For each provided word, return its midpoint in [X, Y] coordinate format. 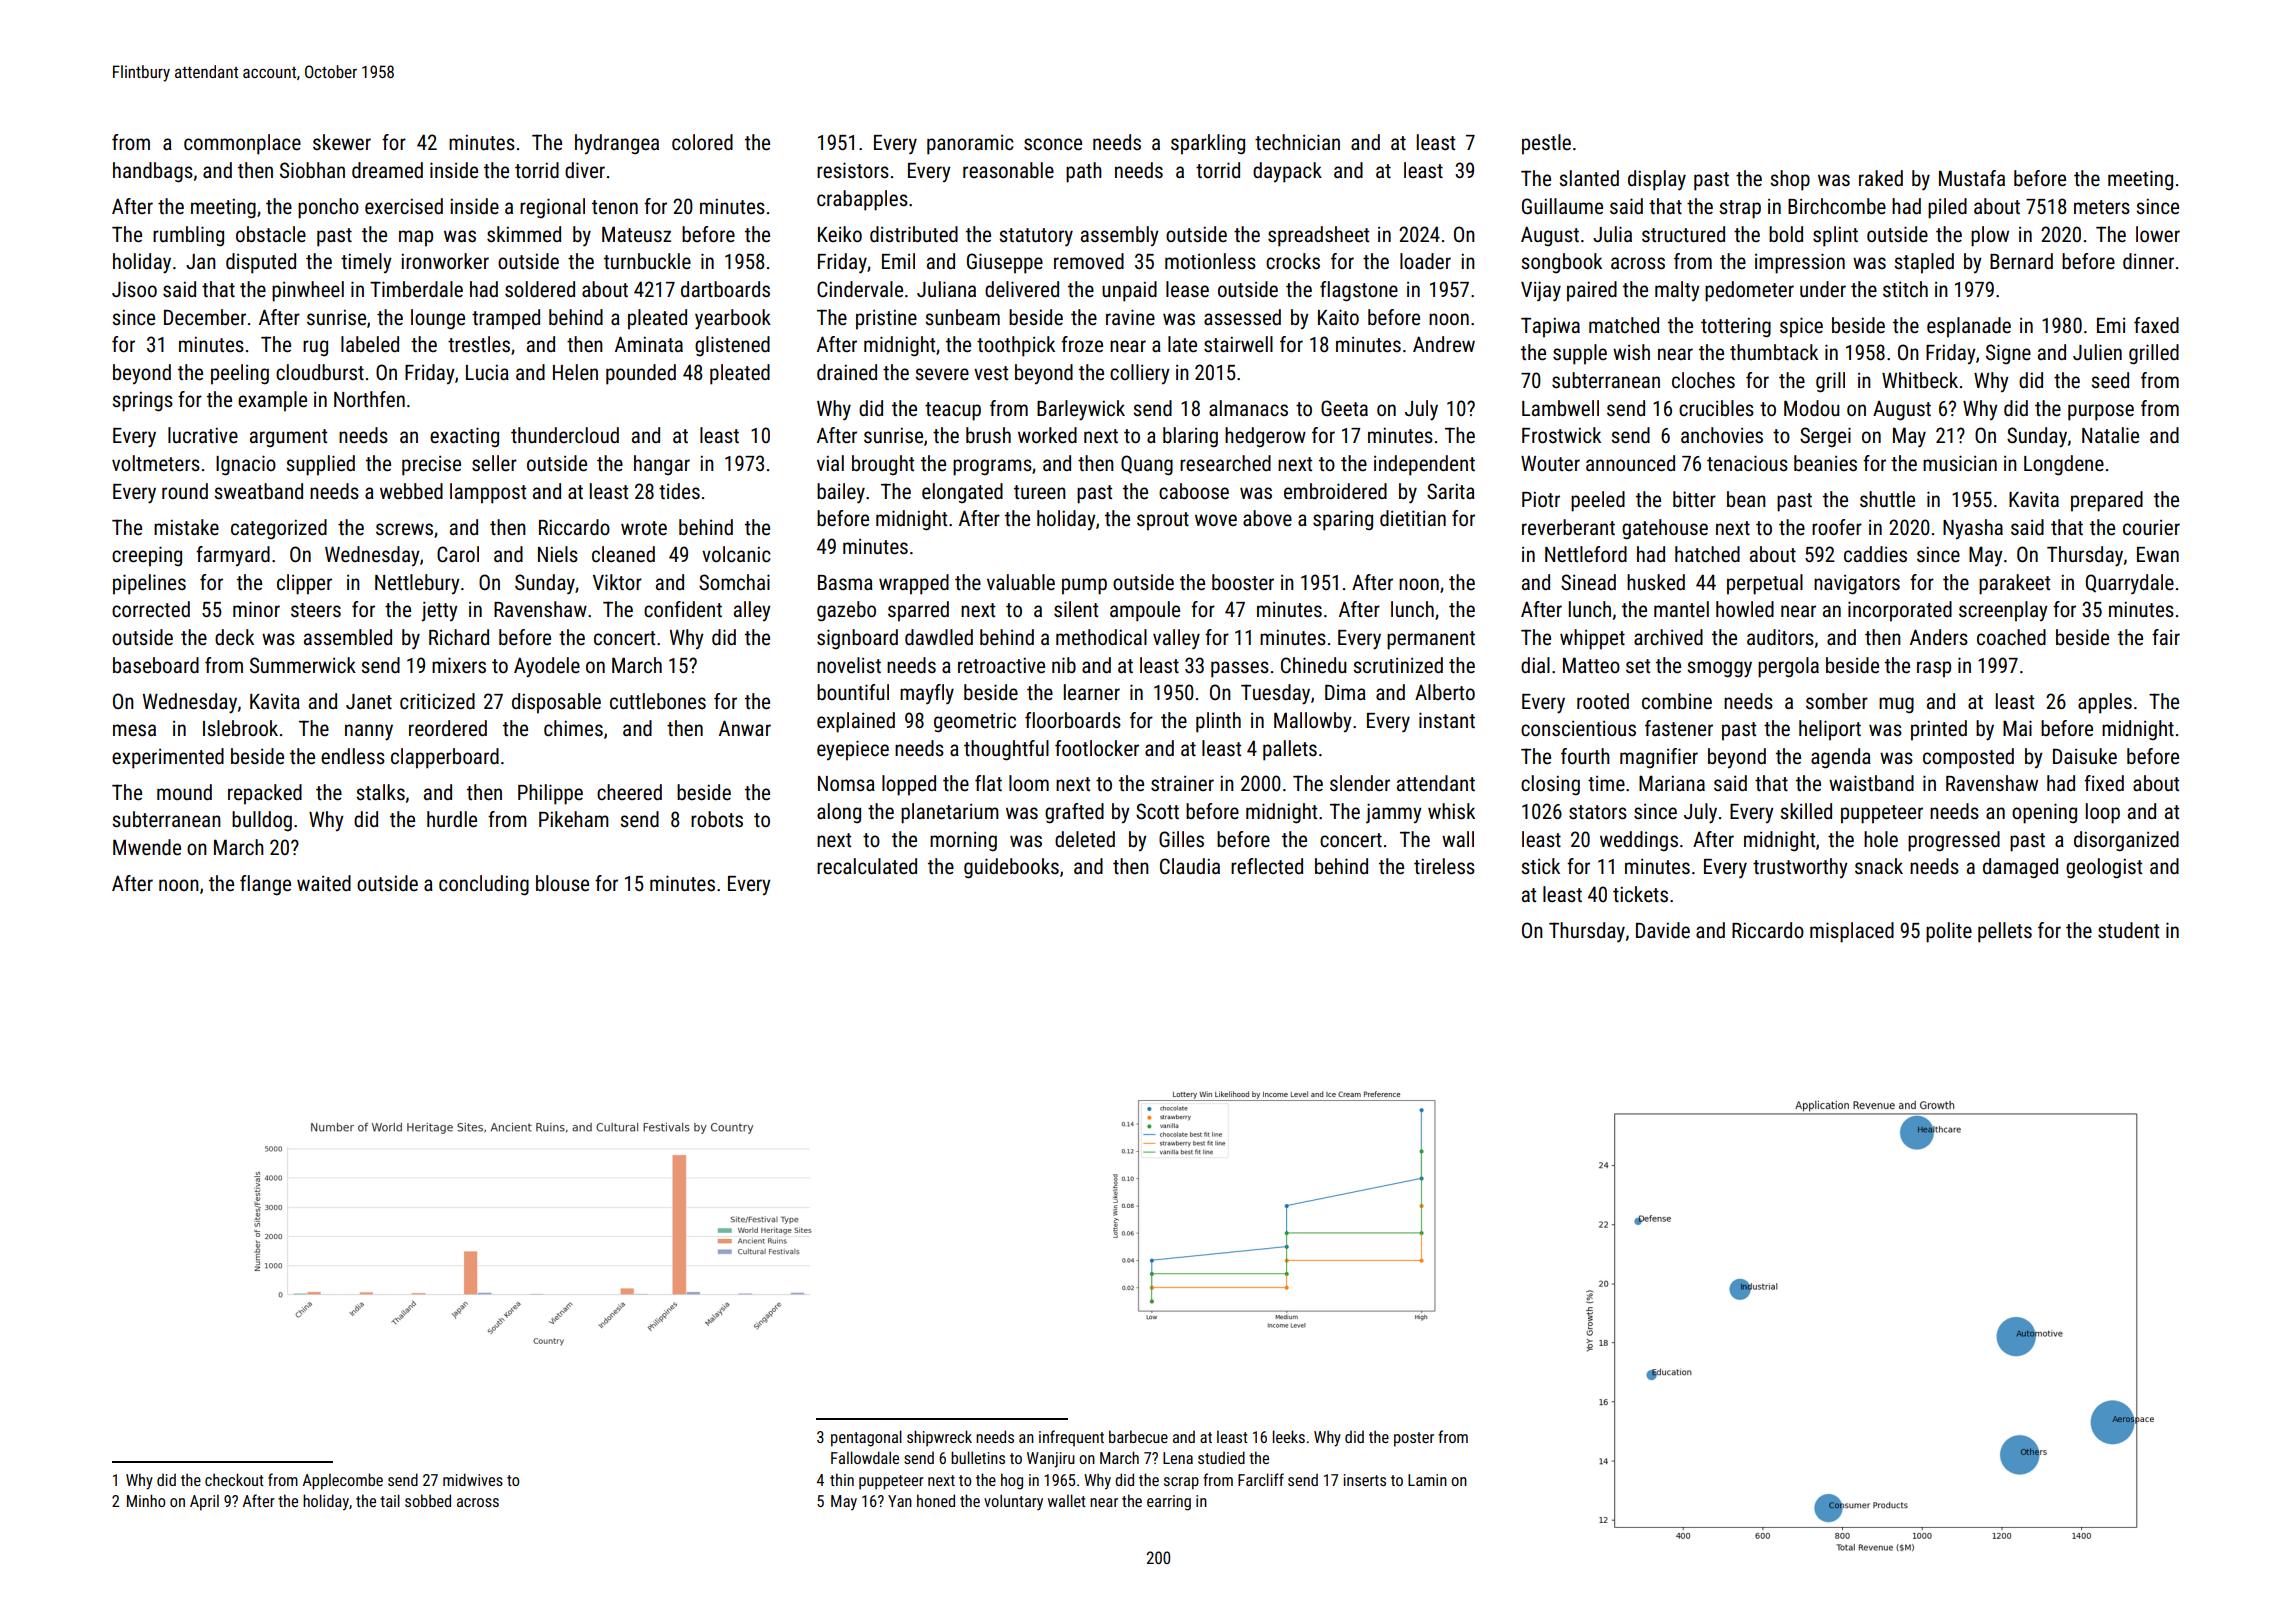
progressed [1954, 841]
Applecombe [342, 1481]
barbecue [1138, 1436]
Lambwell [1560, 408]
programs [992, 467]
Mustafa [1972, 178]
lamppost [488, 493]
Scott [1157, 811]
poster [1414, 1439]
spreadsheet [1318, 236]
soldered [540, 289]
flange [265, 885]
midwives [473, 1479]
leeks [1289, 1436]
